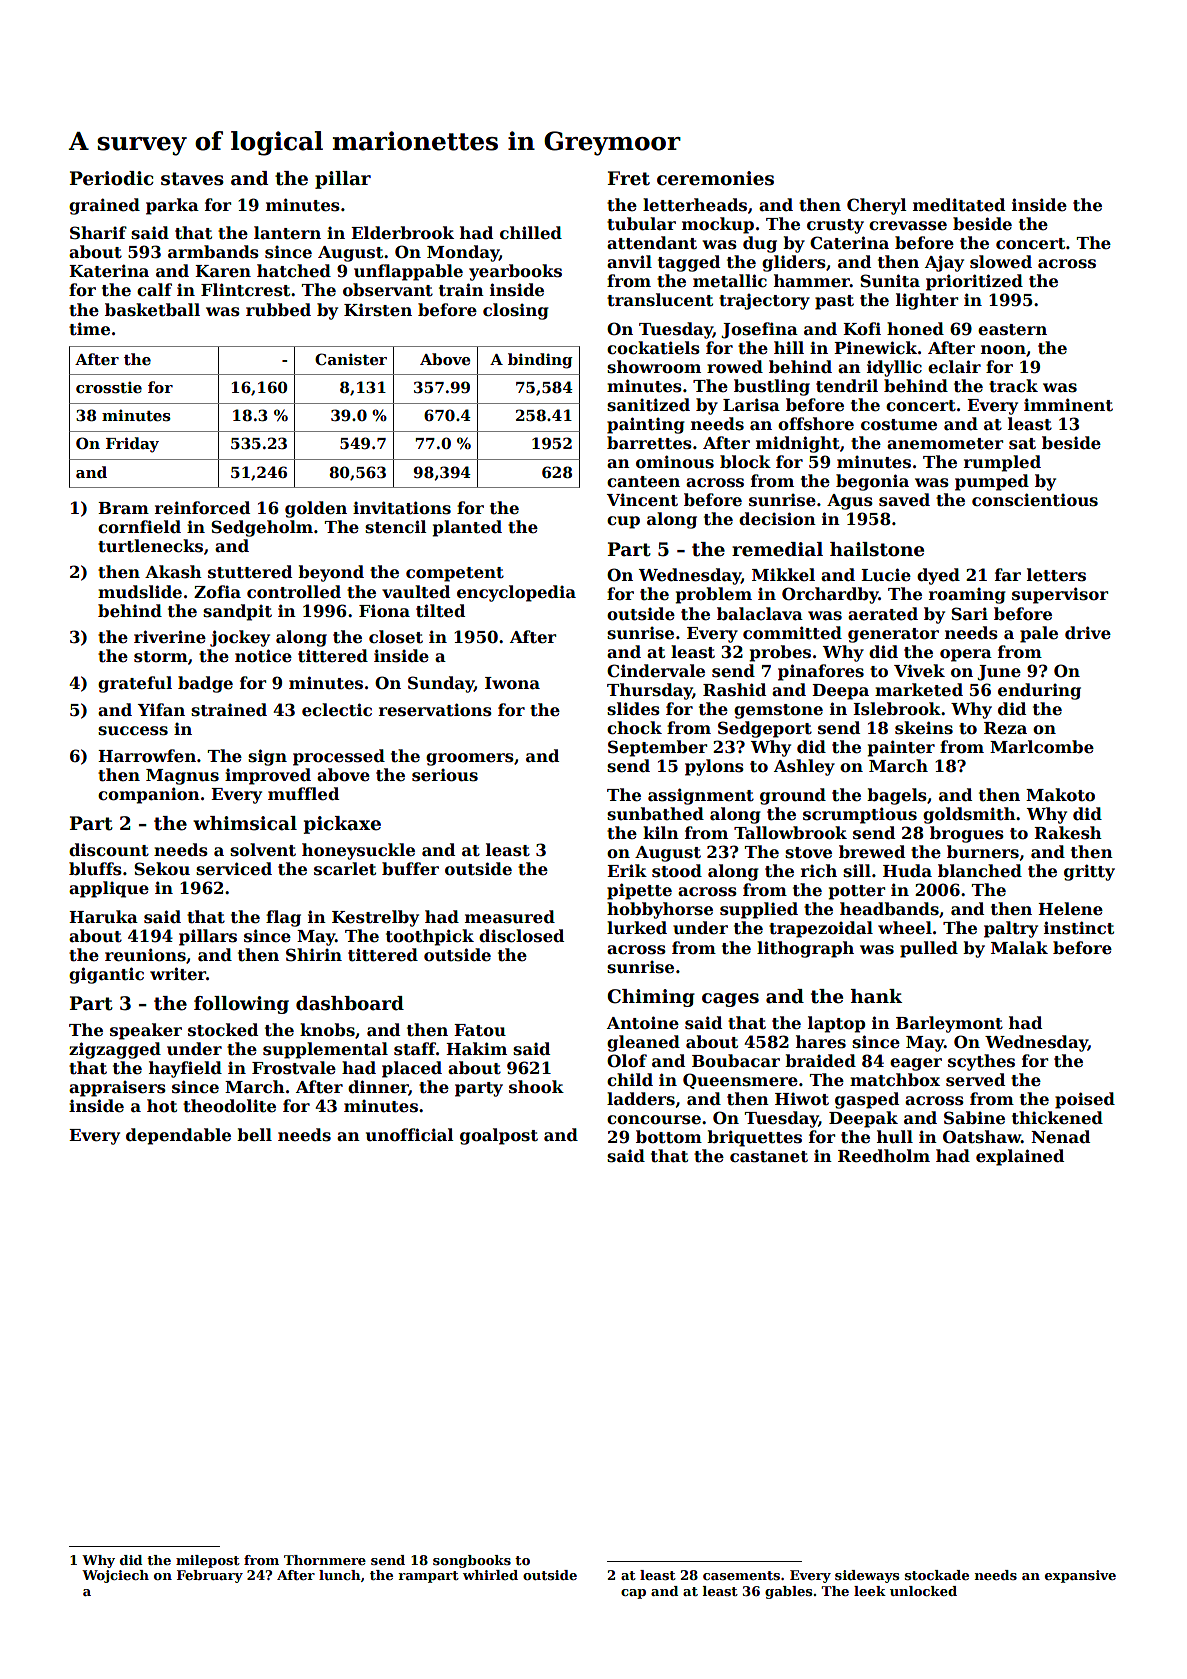 The height and width of the screenshot is (1679, 1187). Describe the element at coordinates (944, 263) in the screenshot. I see `Ajay` at that location.
